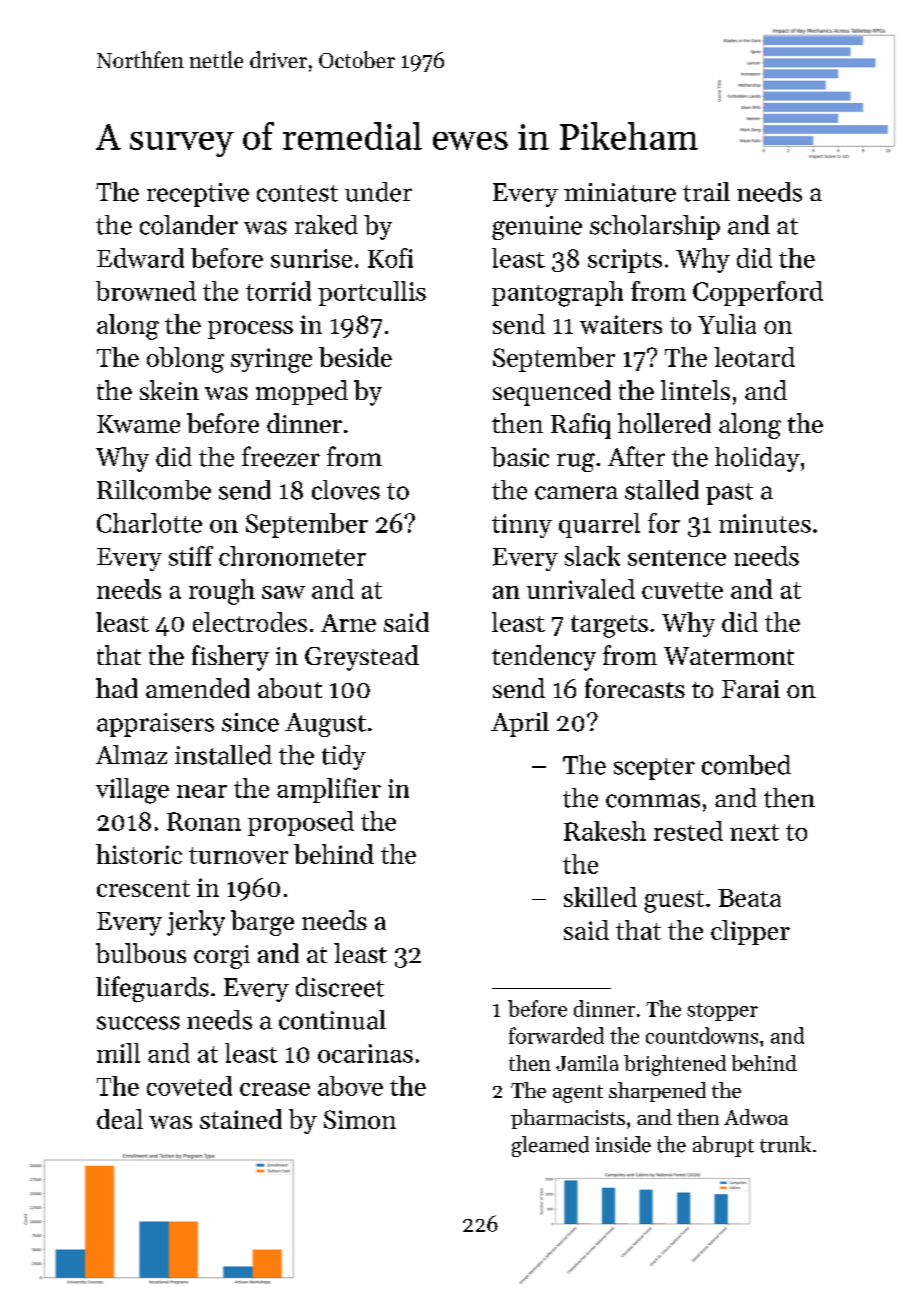 This screenshot has width=924, height=1311. I want to click on Rakesh, so click(605, 831).
